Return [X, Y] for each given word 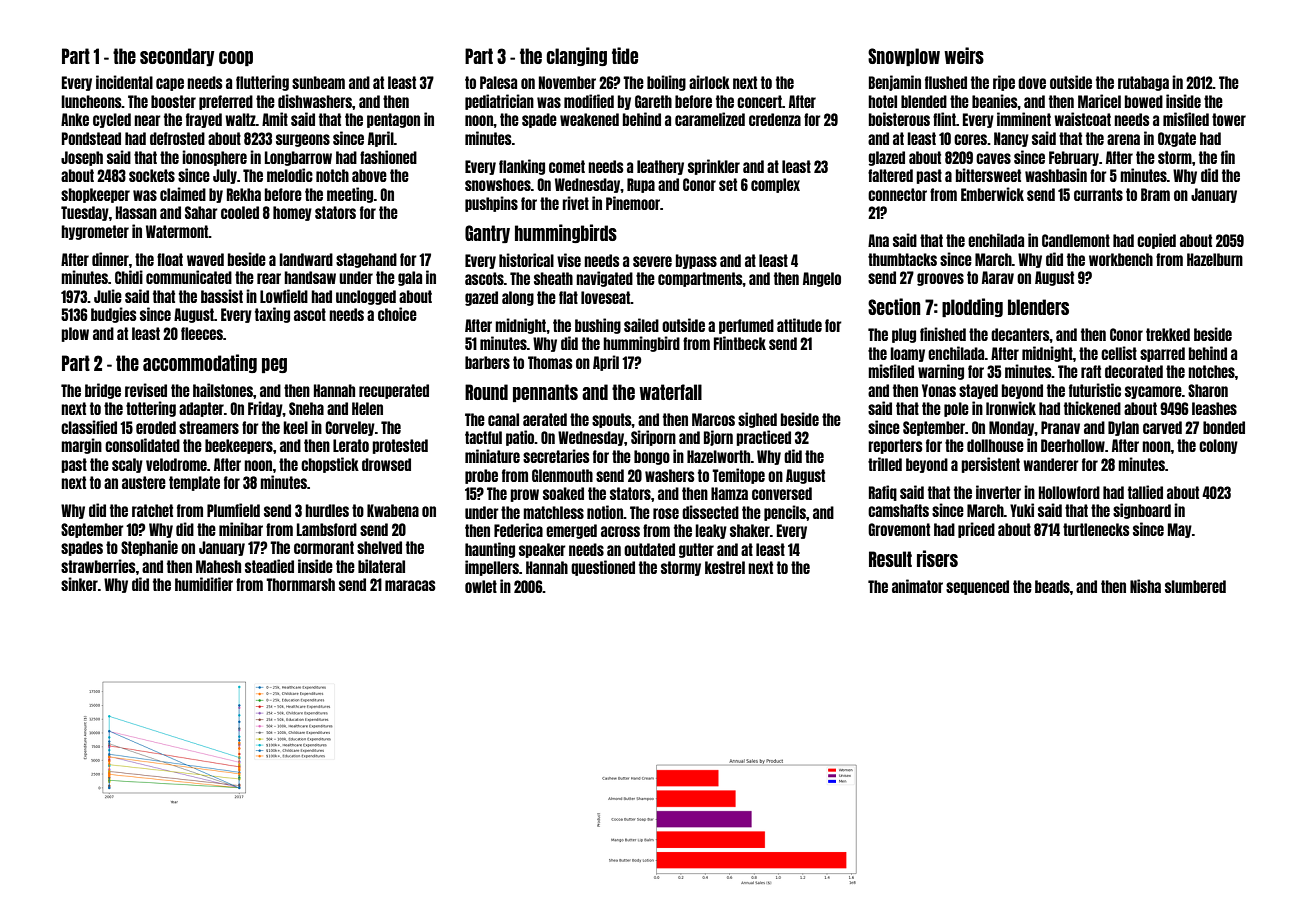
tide [625, 55]
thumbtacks [902, 259]
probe [481, 476]
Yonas [939, 390]
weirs [964, 55]
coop [236, 58]
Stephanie [149, 548]
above [369, 175]
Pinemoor [633, 203]
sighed [757, 420]
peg [274, 365]
